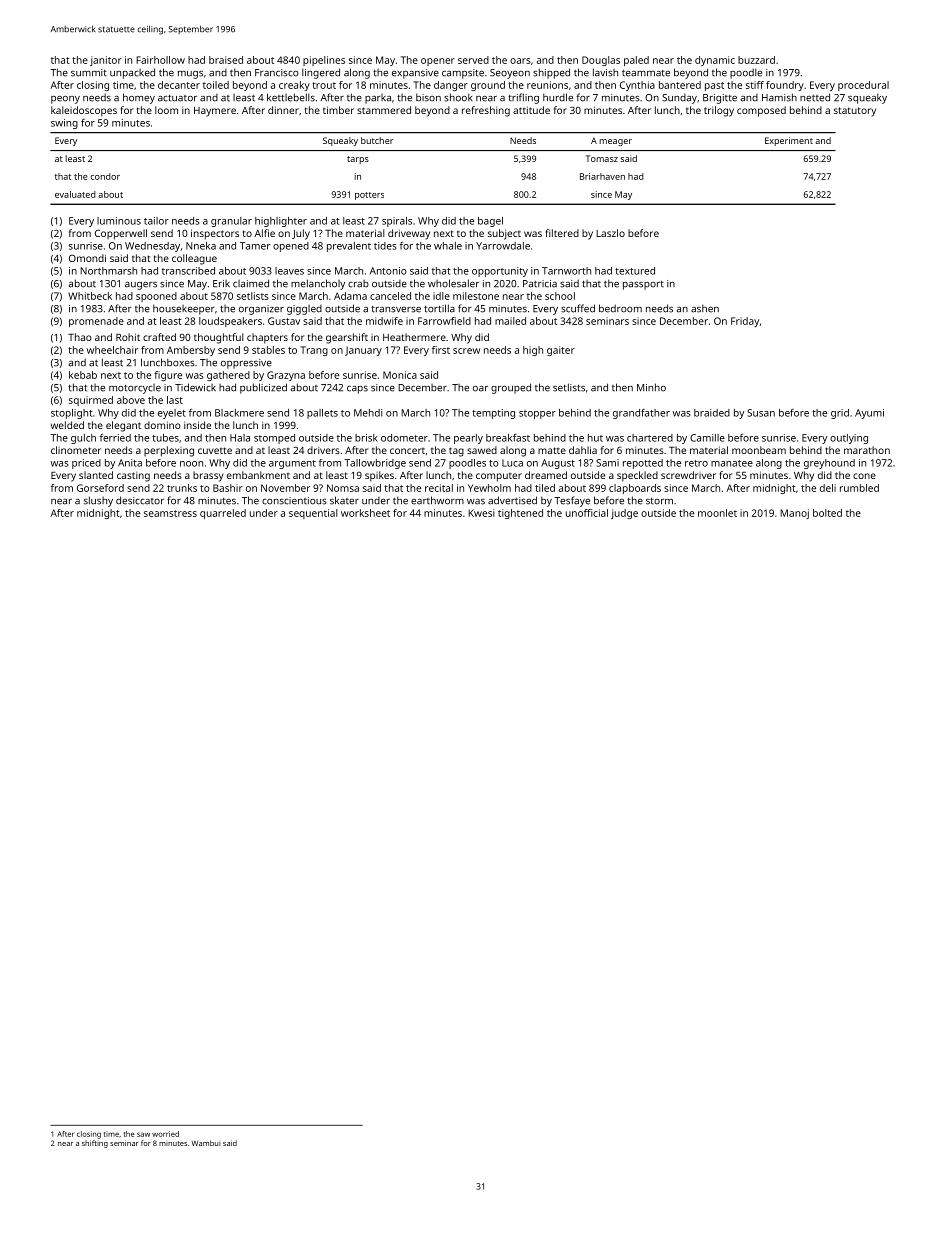  Describe the element at coordinates (794, 514) in the page. I see `Manoj` at that location.
